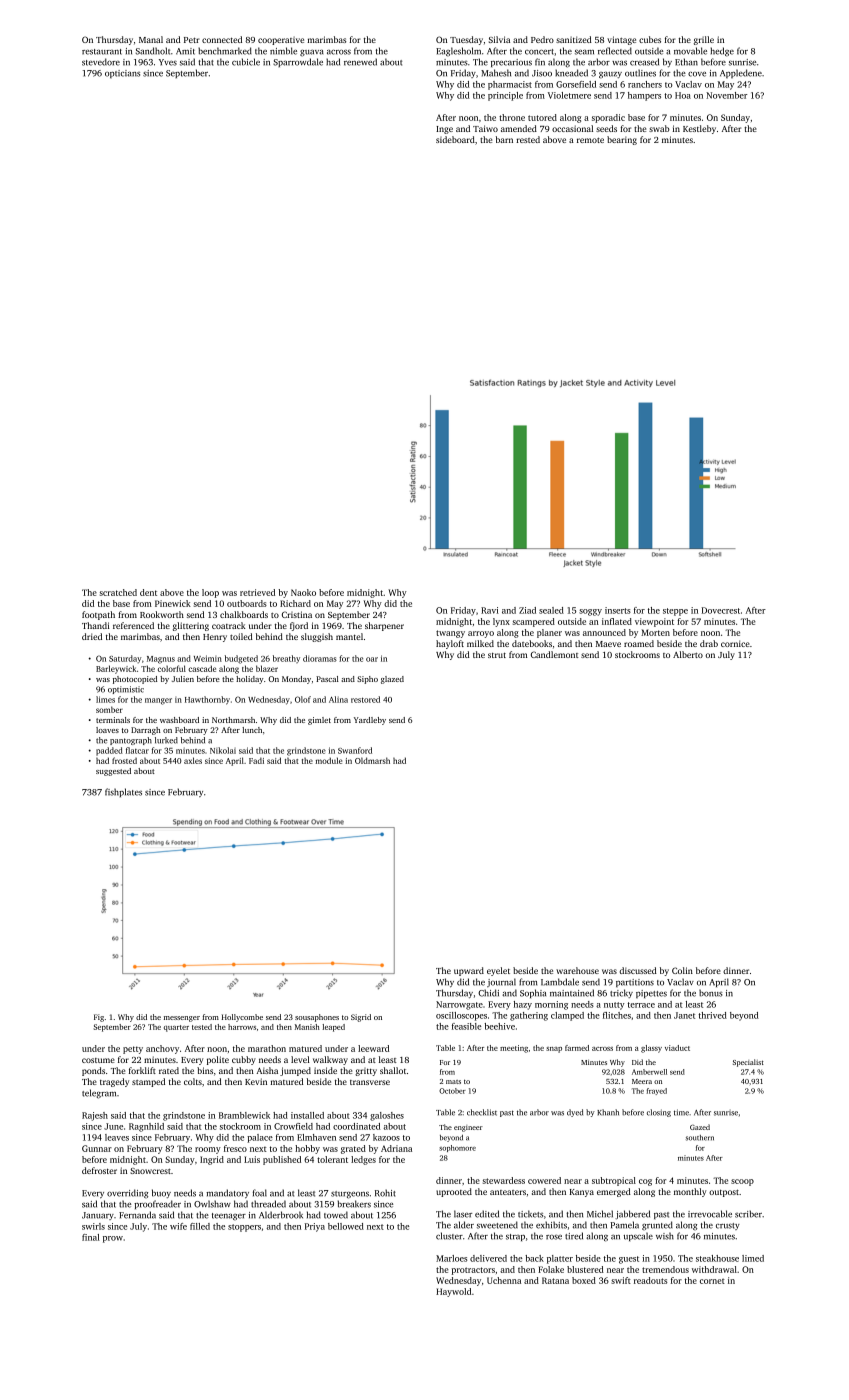  What do you see at coordinates (450, 644) in the screenshot?
I see `hayloft` at bounding box center [450, 644].
